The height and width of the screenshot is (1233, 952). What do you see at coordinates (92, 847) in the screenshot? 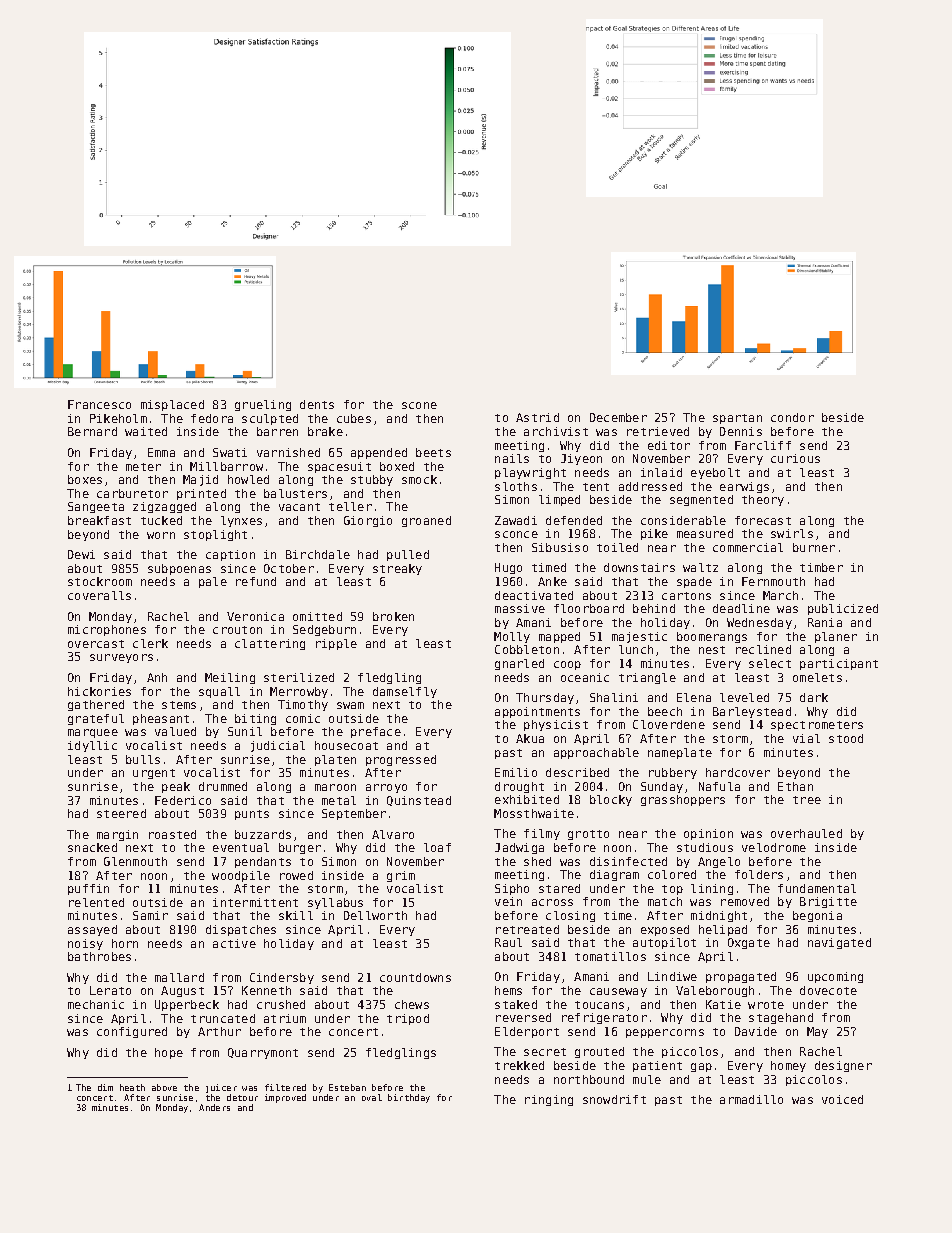
I see `snacked` at bounding box center [92, 847].
